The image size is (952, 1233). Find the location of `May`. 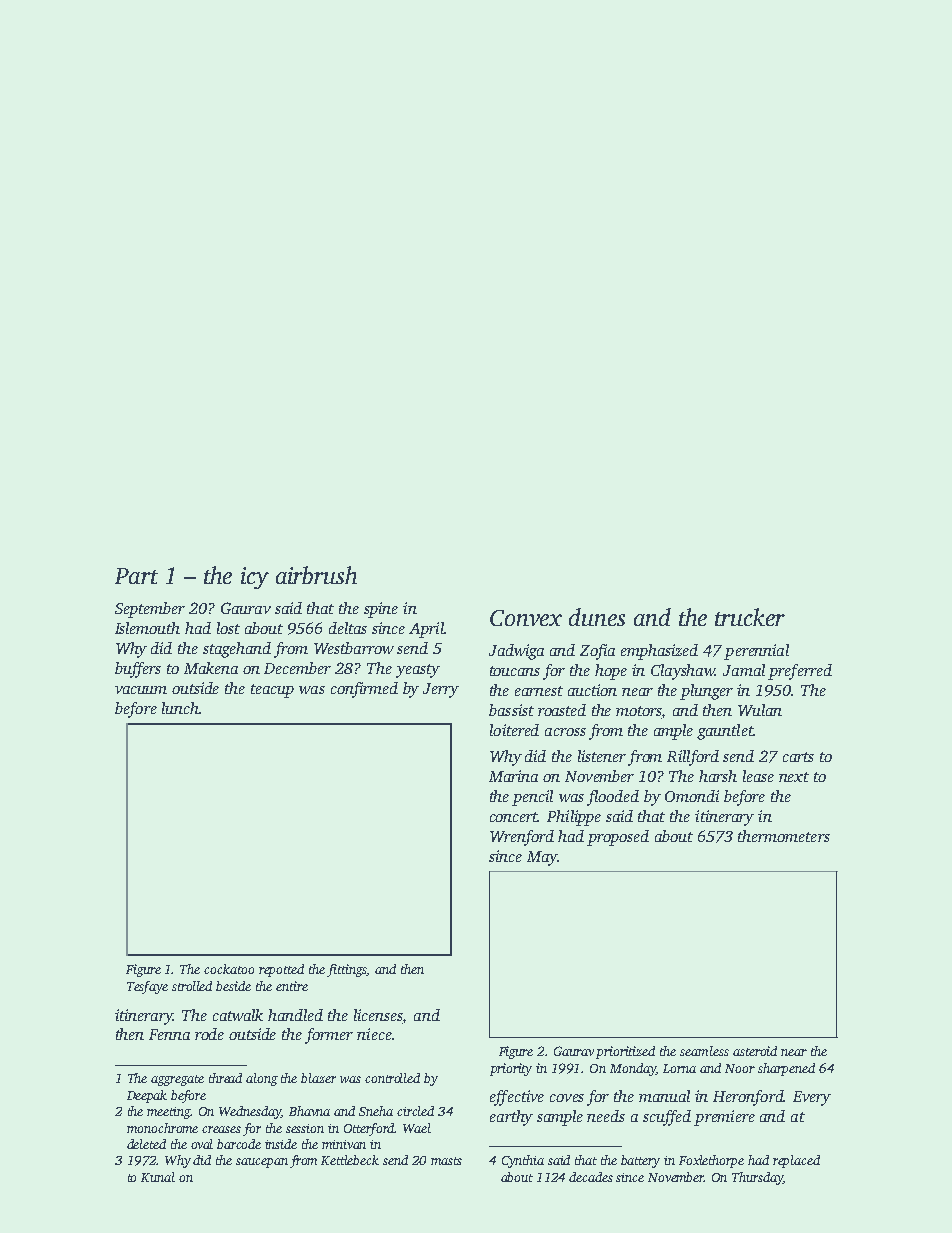

May is located at coordinates (542, 858).
